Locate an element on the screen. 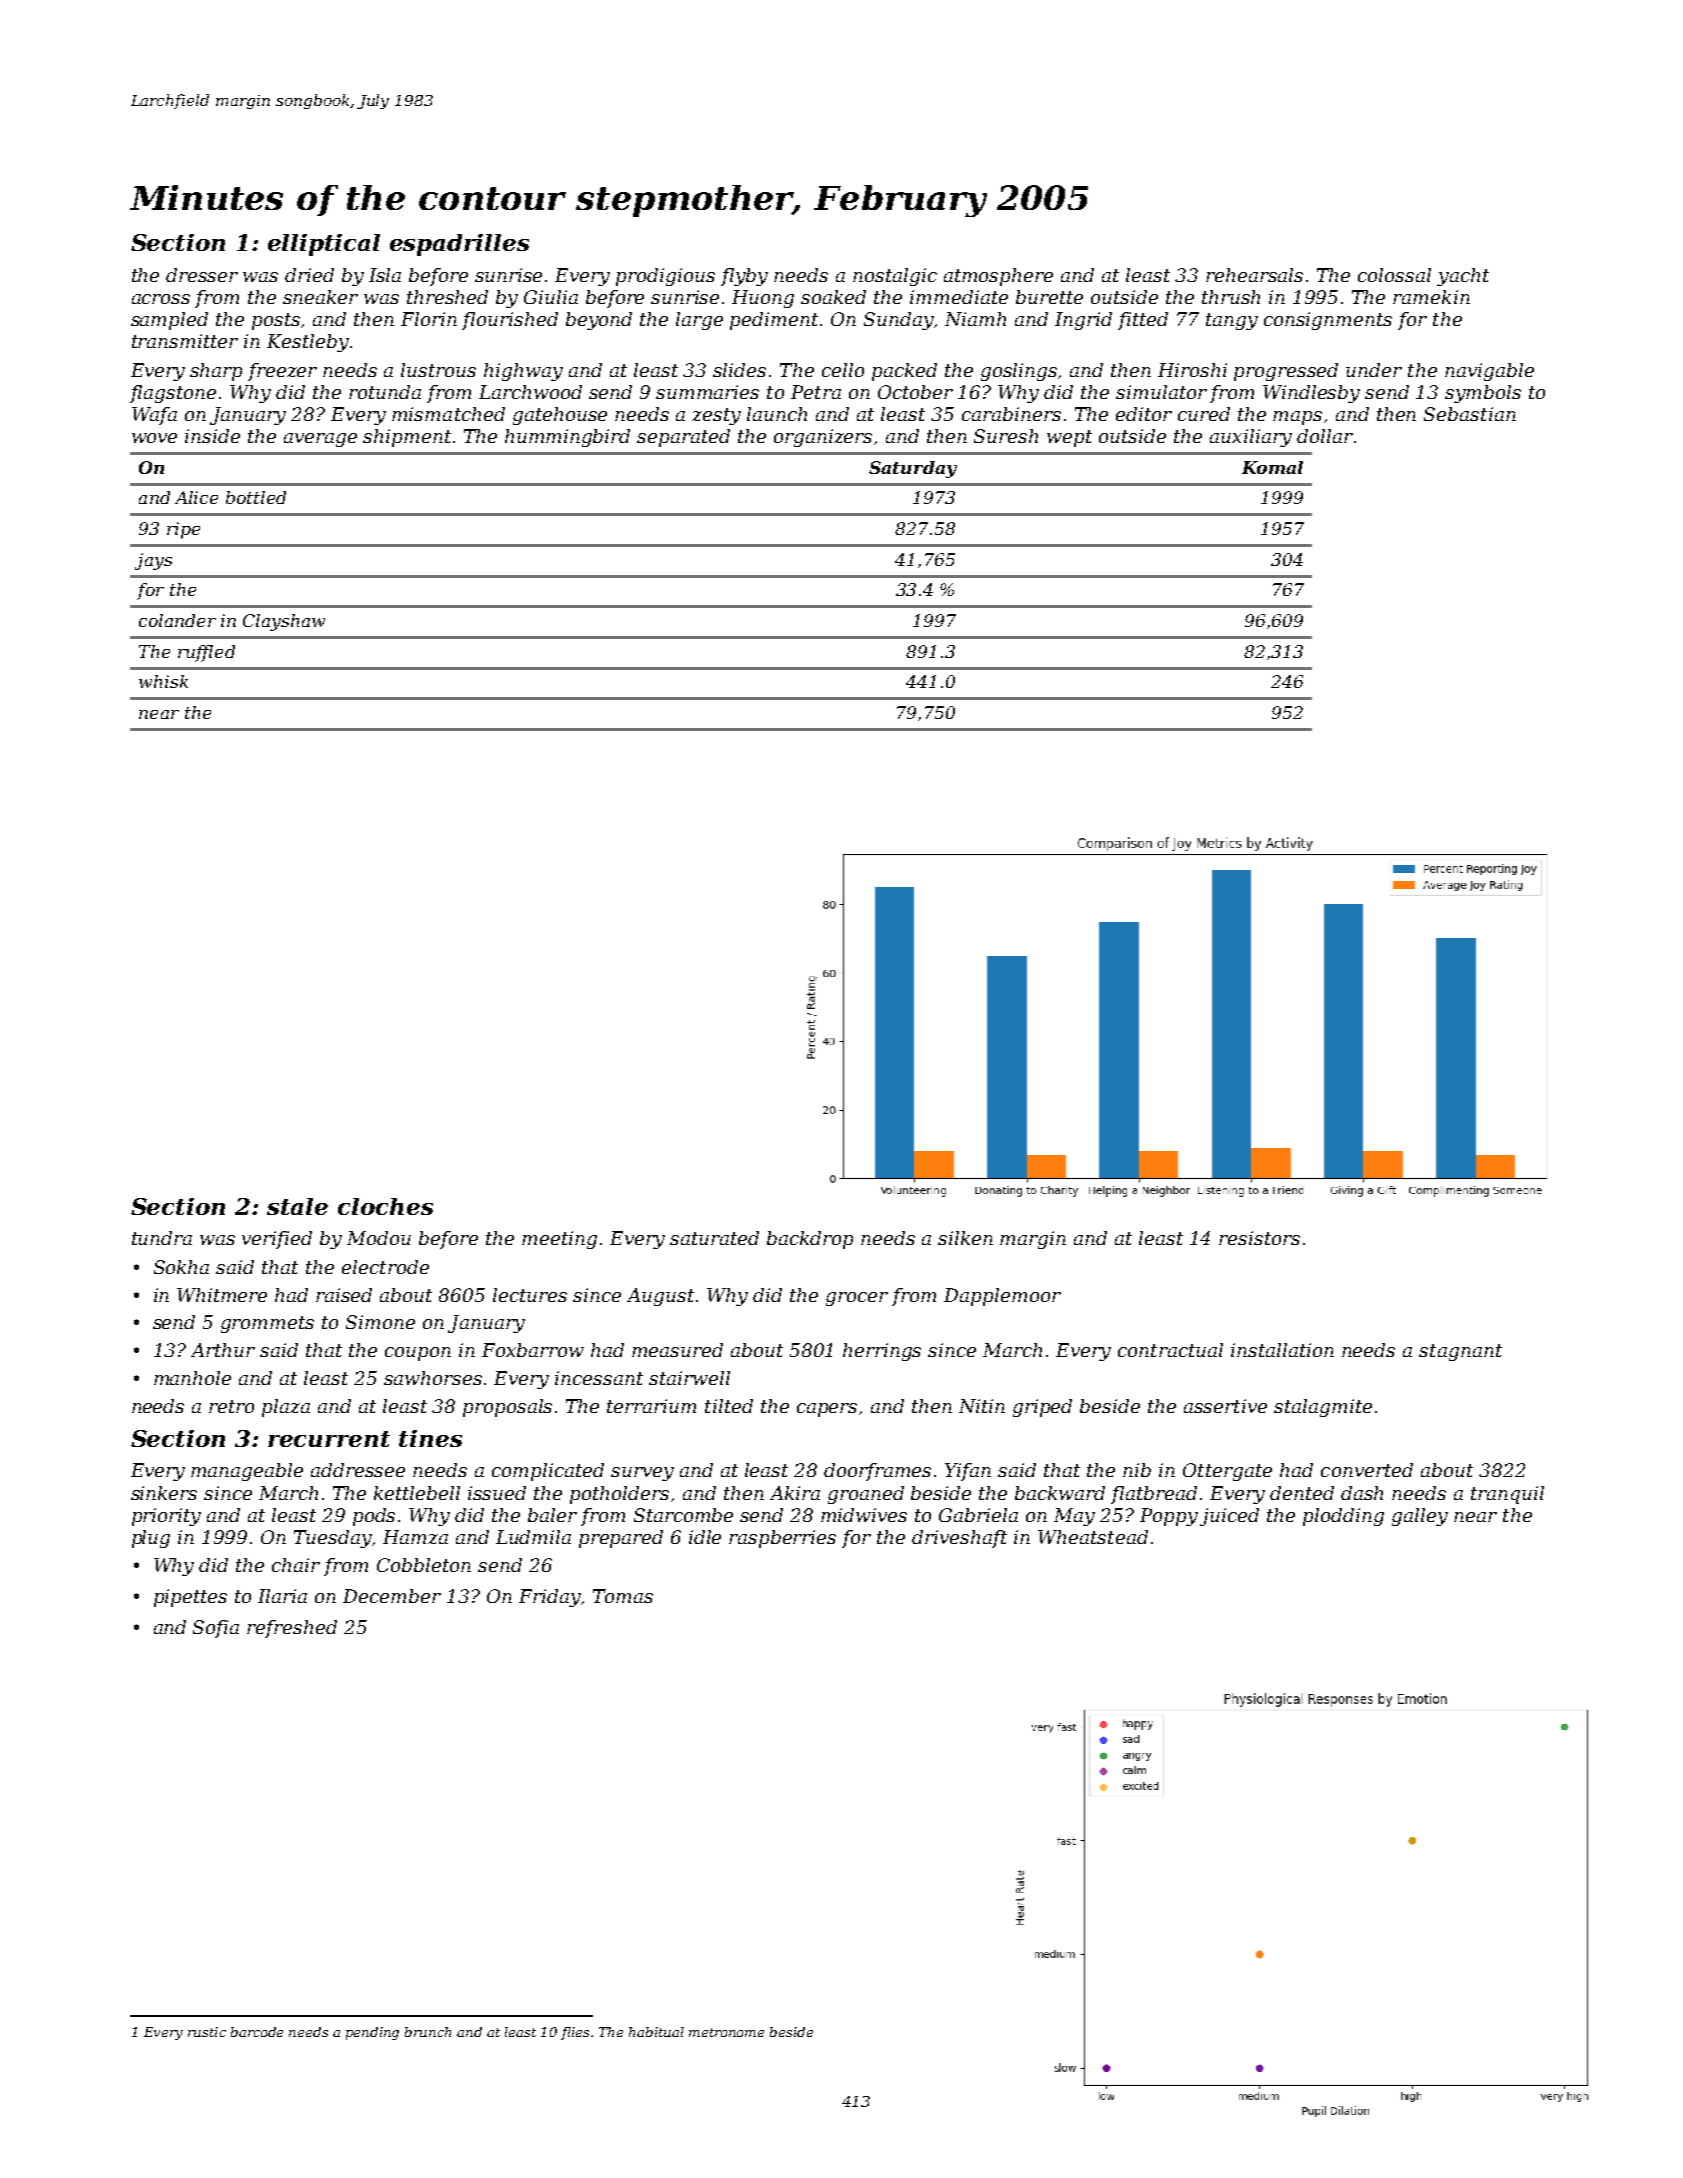  resistors is located at coordinates (1259, 1238).
